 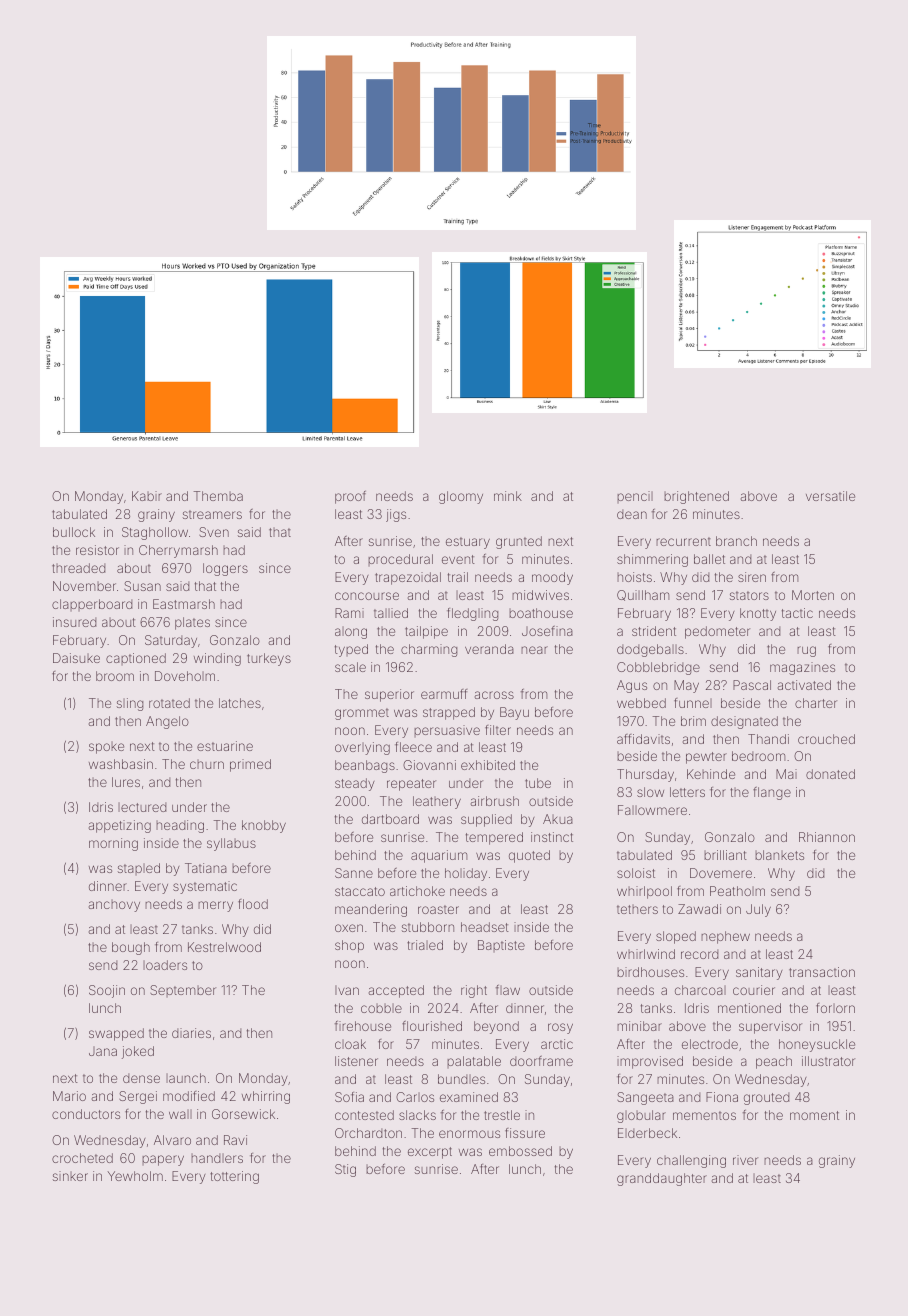 I want to click on staccato, so click(x=360, y=891).
